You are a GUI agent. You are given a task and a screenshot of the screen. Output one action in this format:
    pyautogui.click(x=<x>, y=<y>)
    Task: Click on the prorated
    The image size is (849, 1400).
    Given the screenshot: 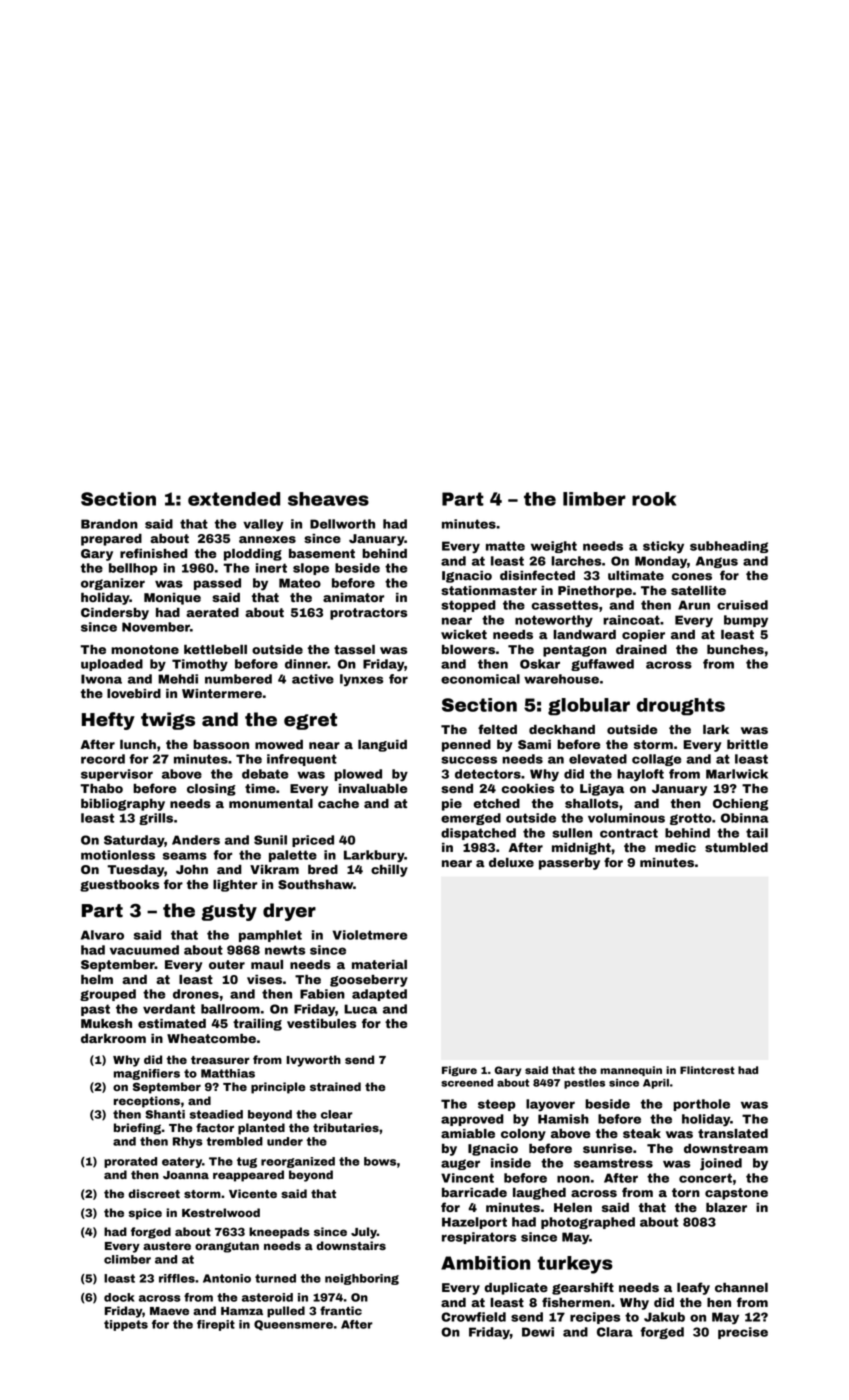 What is the action you would take?
    pyautogui.click(x=130, y=1162)
